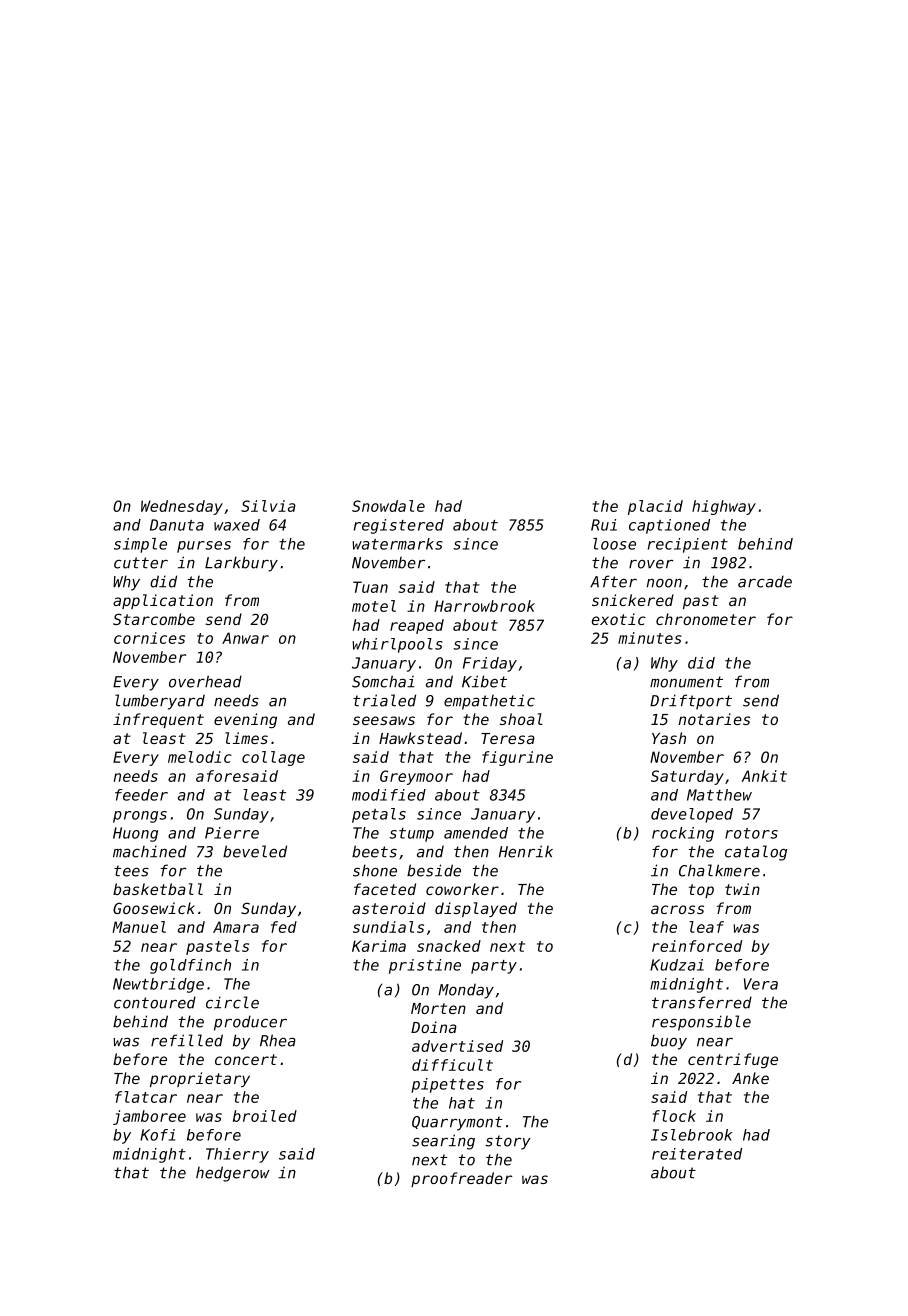 Image resolution: width=908 pixels, height=1316 pixels. Describe the element at coordinates (688, 545) in the page. I see `recipient` at that location.
